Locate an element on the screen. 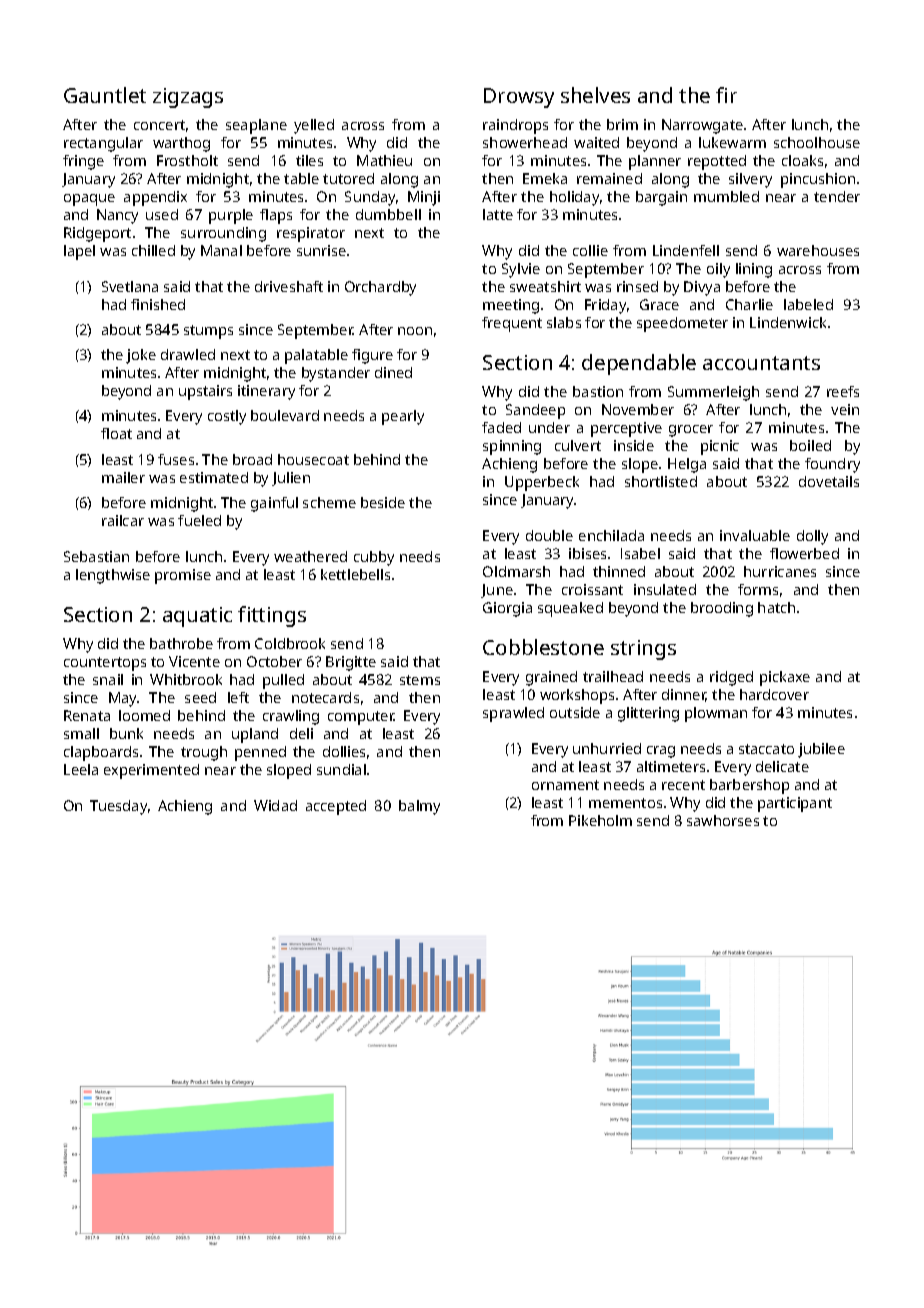  surrounding is located at coordinates (223, 234).
